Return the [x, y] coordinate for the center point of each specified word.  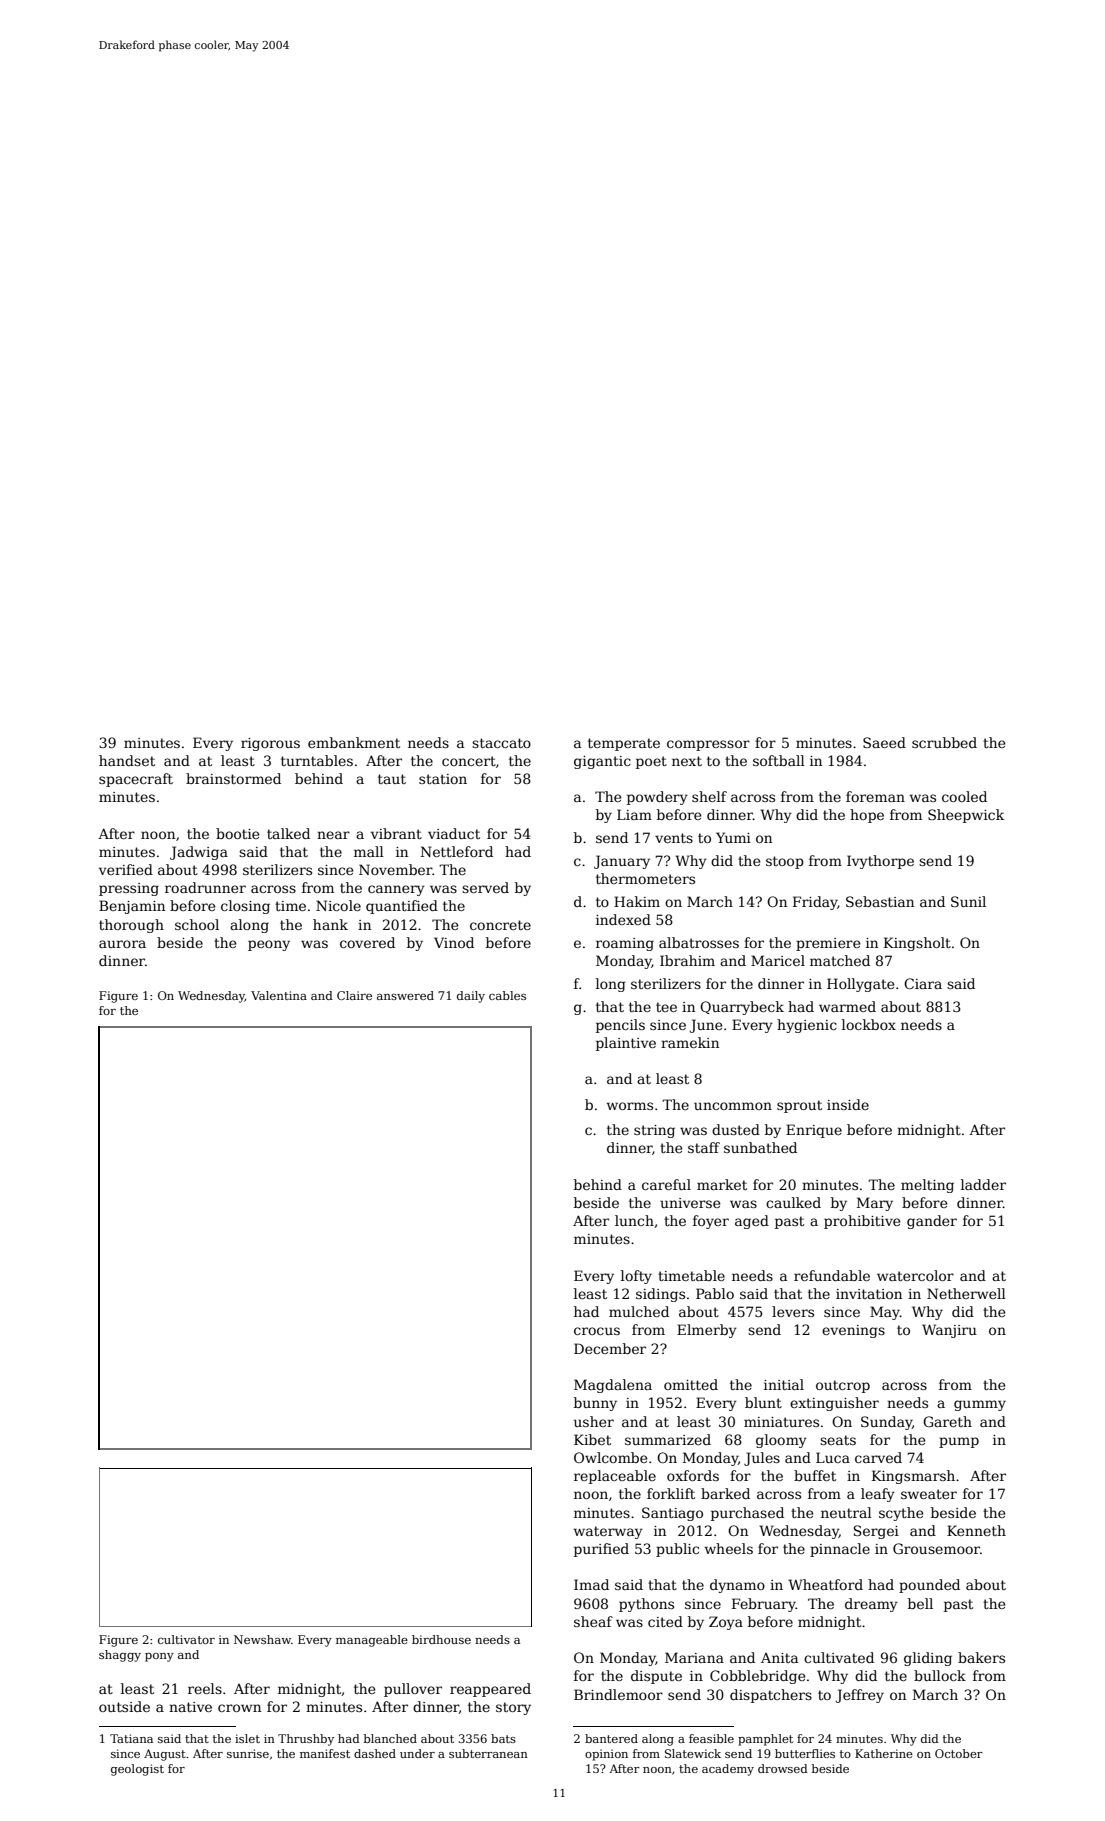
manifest [325, 1753]
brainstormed [233, 778]
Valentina [279, 995]
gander [932, 1222]
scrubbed [944, 742]
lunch [634, 1220]
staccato [501, 743]
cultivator [186, 1639]
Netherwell [966, 1293]
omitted [691, 1384]
